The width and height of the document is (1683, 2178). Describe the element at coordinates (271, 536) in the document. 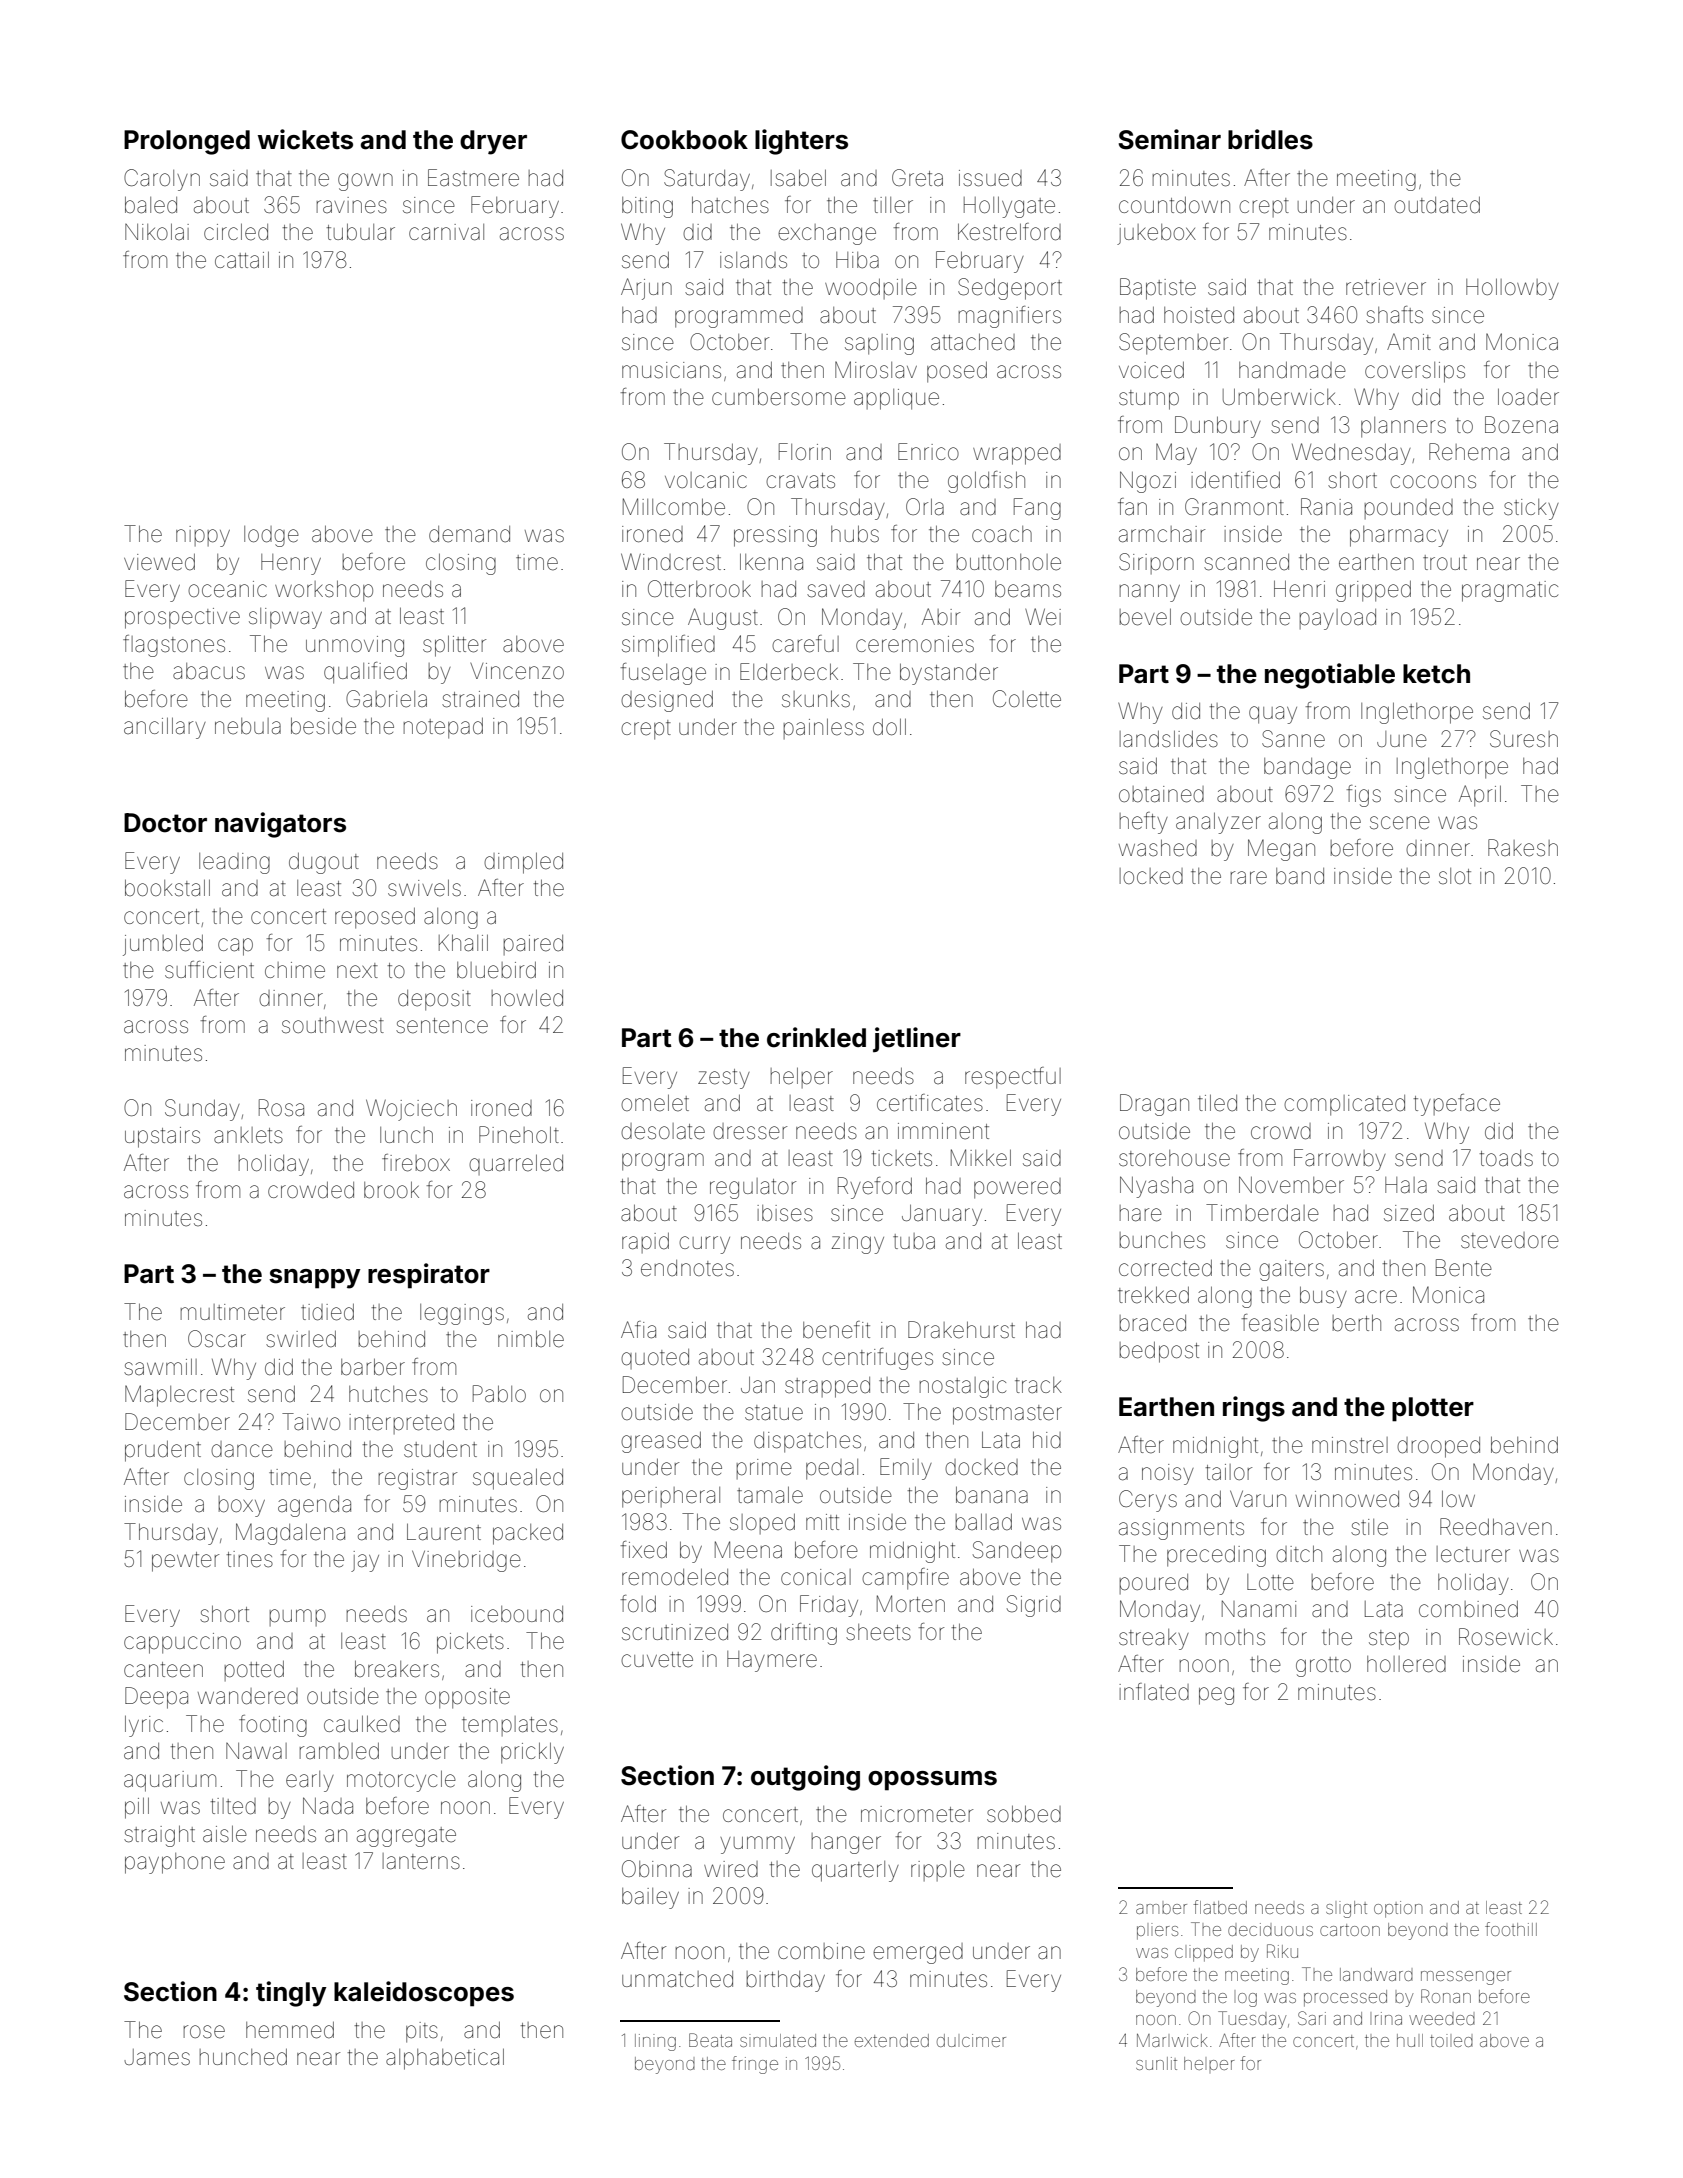

I see `lodge` at that location.
